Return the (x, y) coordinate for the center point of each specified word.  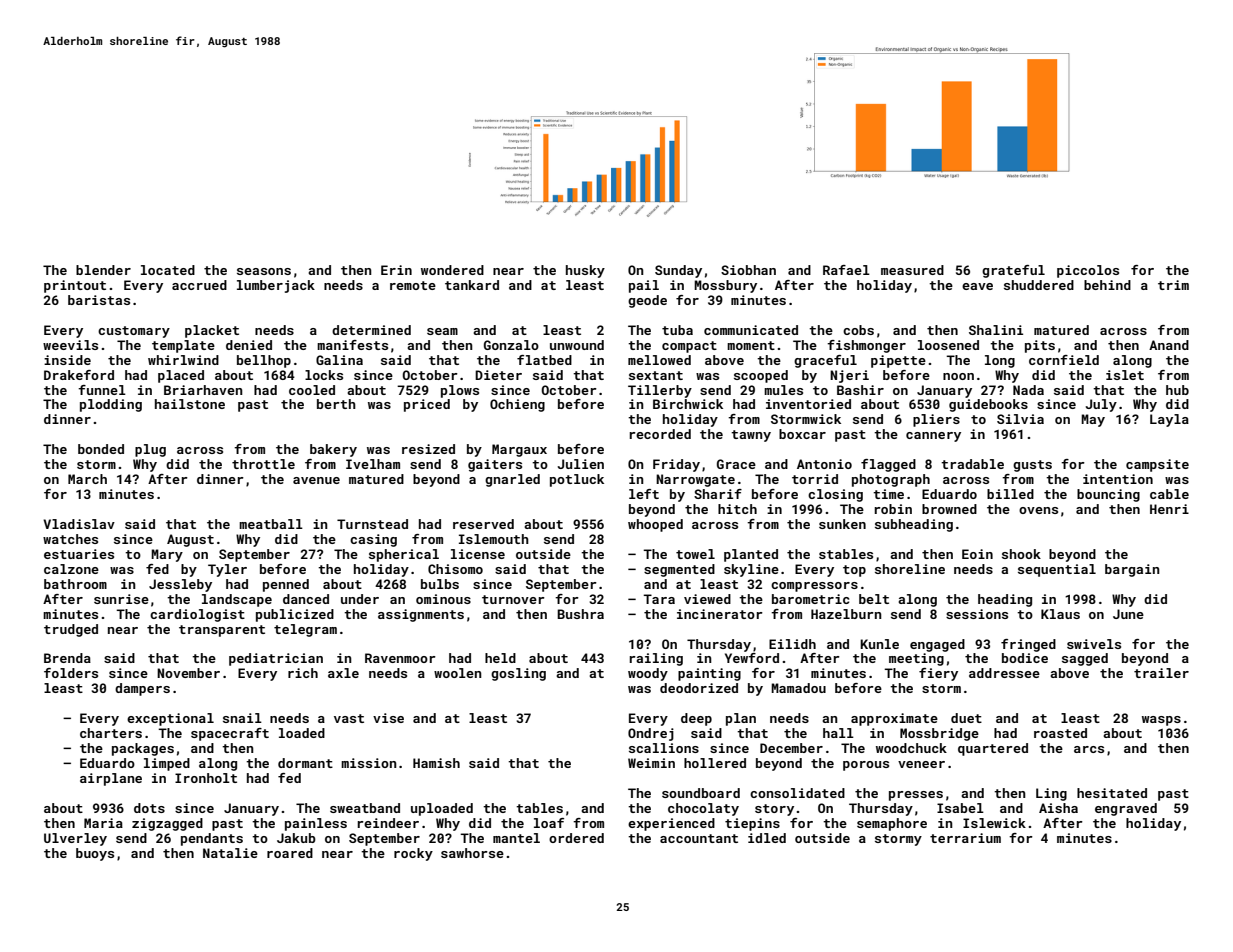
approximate (894, 719)
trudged (71, 630)
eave (977, 286)
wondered (452, 270)
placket (212, 331)
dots (149, 808)
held (500, 658)
